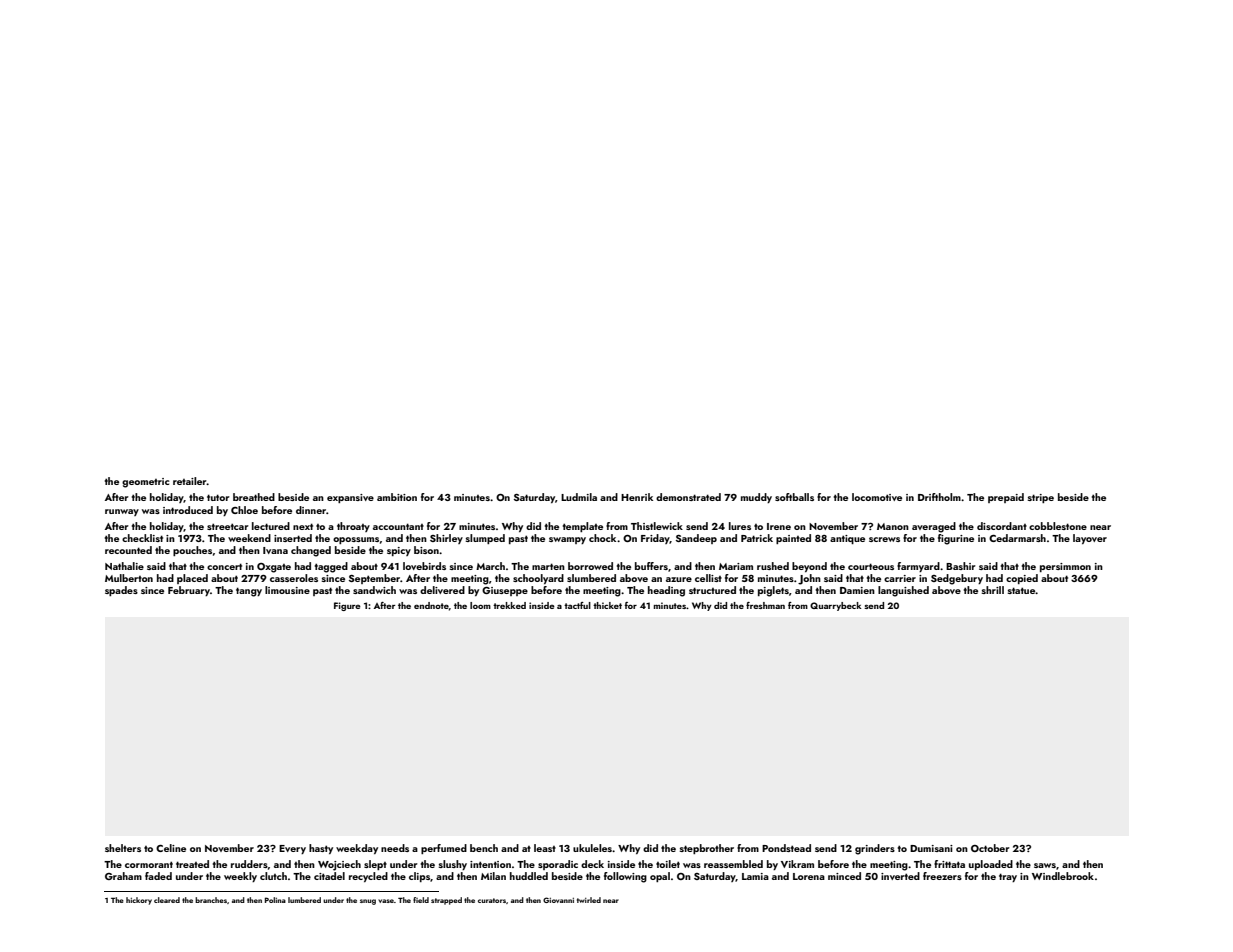 This page has width=1233, height=952. Describe the element at coordinates (712, 590) in the page. I see `structured` at that location.
